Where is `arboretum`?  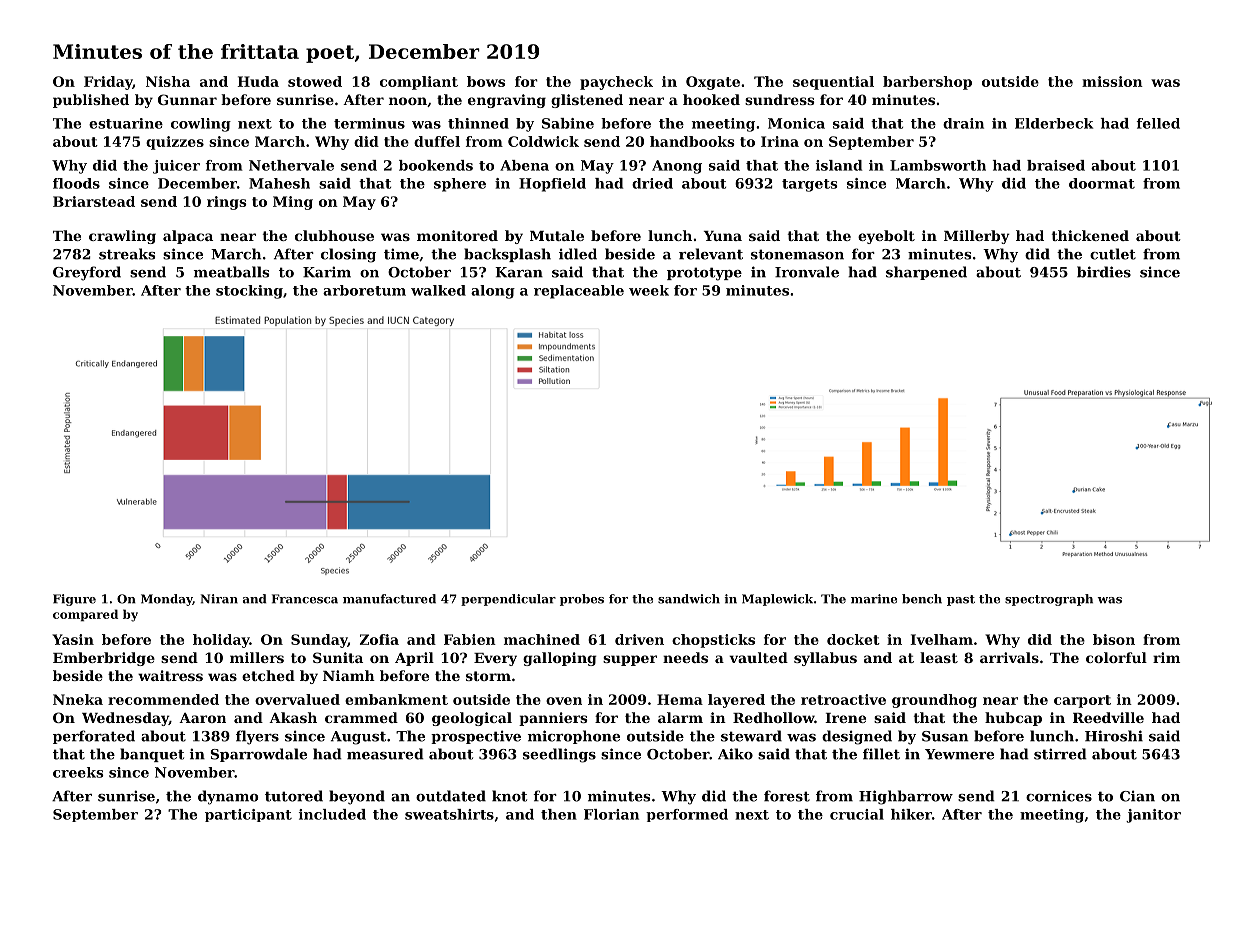 arboretum is located at coordinates (364, 290).
